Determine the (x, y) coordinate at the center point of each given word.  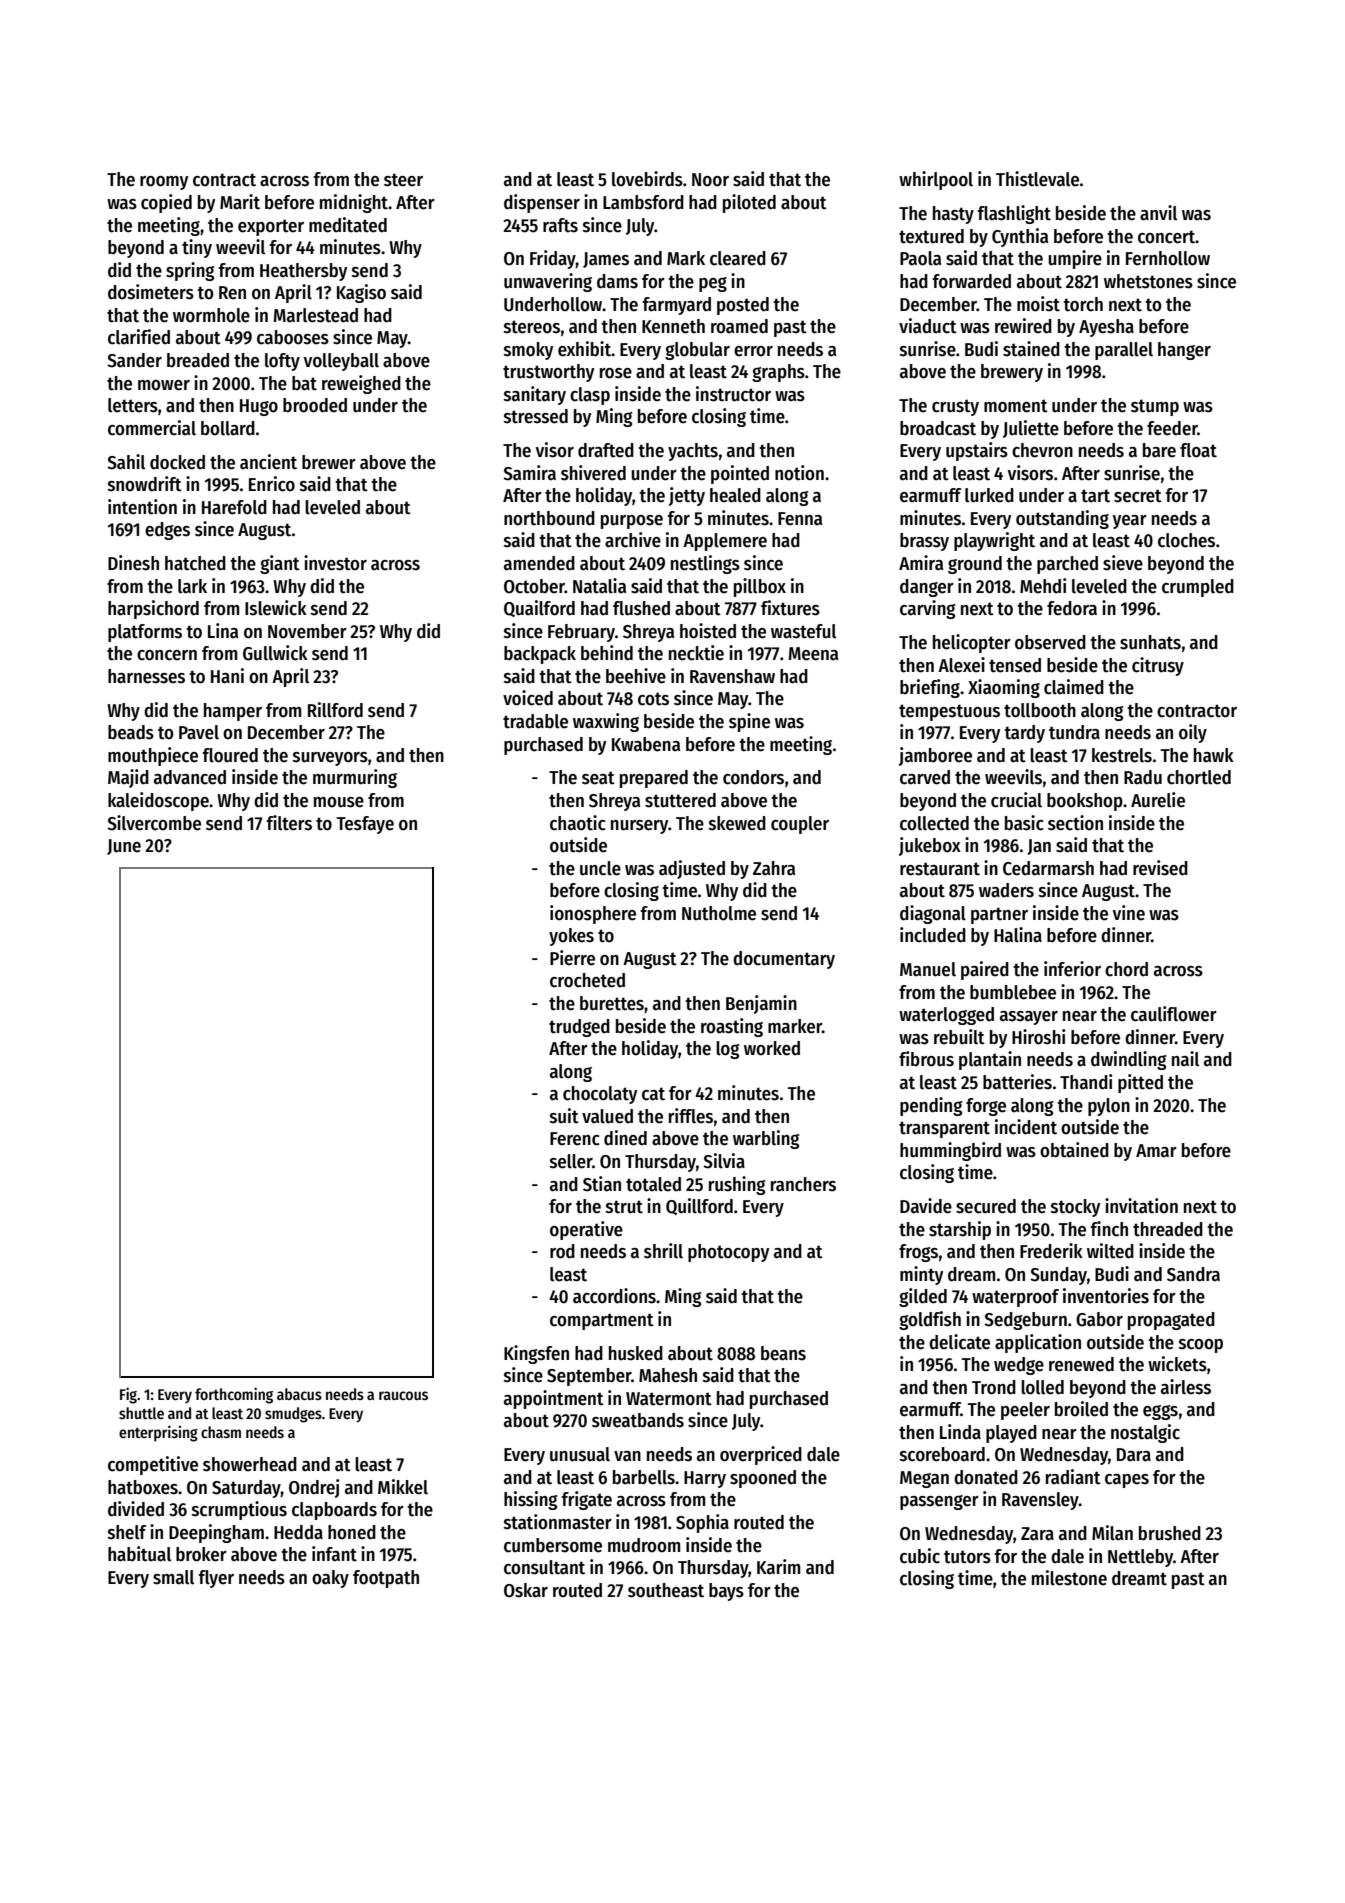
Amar (1156, 1151)
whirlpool (936, 180)
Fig (128, 1395)
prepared (654, 779)
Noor (710, 180)
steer (403, 180)
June (124, 847)
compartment (602, 1321)
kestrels (1122, 755)
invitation (1141, 1206)
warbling (766, 1139)
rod (562, 1251)
